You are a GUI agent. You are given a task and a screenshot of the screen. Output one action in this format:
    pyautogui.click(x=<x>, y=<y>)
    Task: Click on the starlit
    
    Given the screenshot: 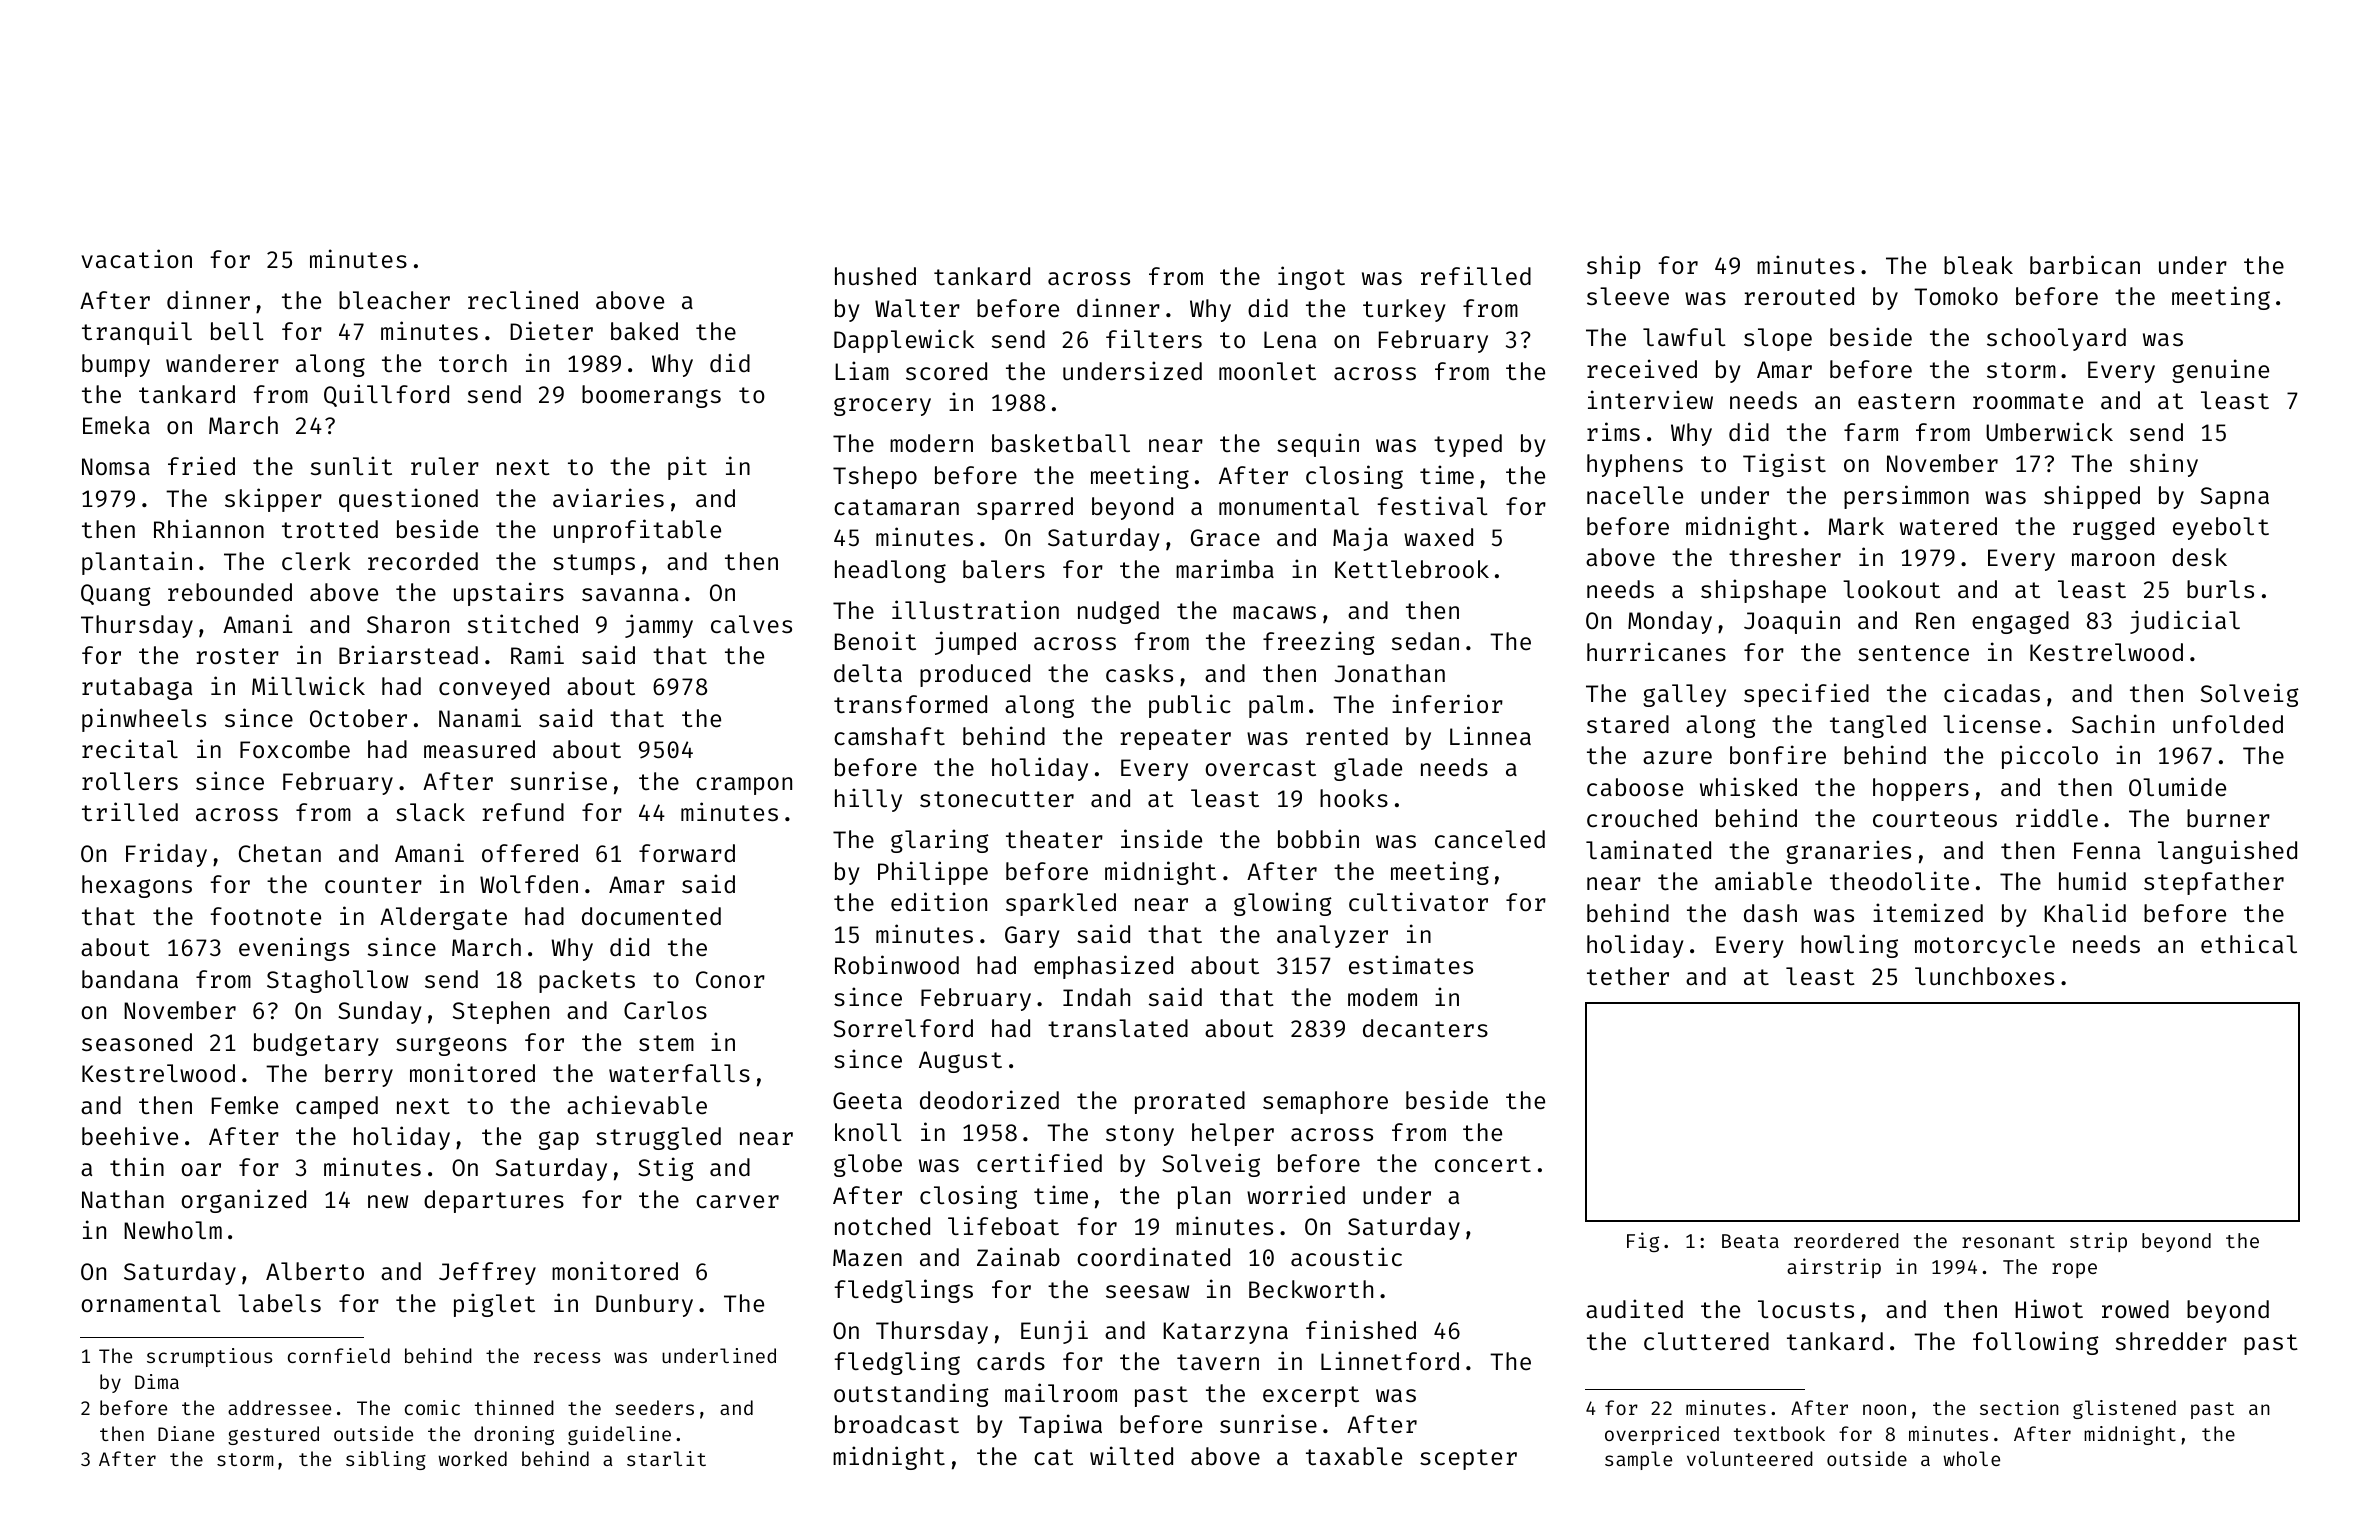 What is the action you would take?
    pyautogui.click(x=666, y=1458)
